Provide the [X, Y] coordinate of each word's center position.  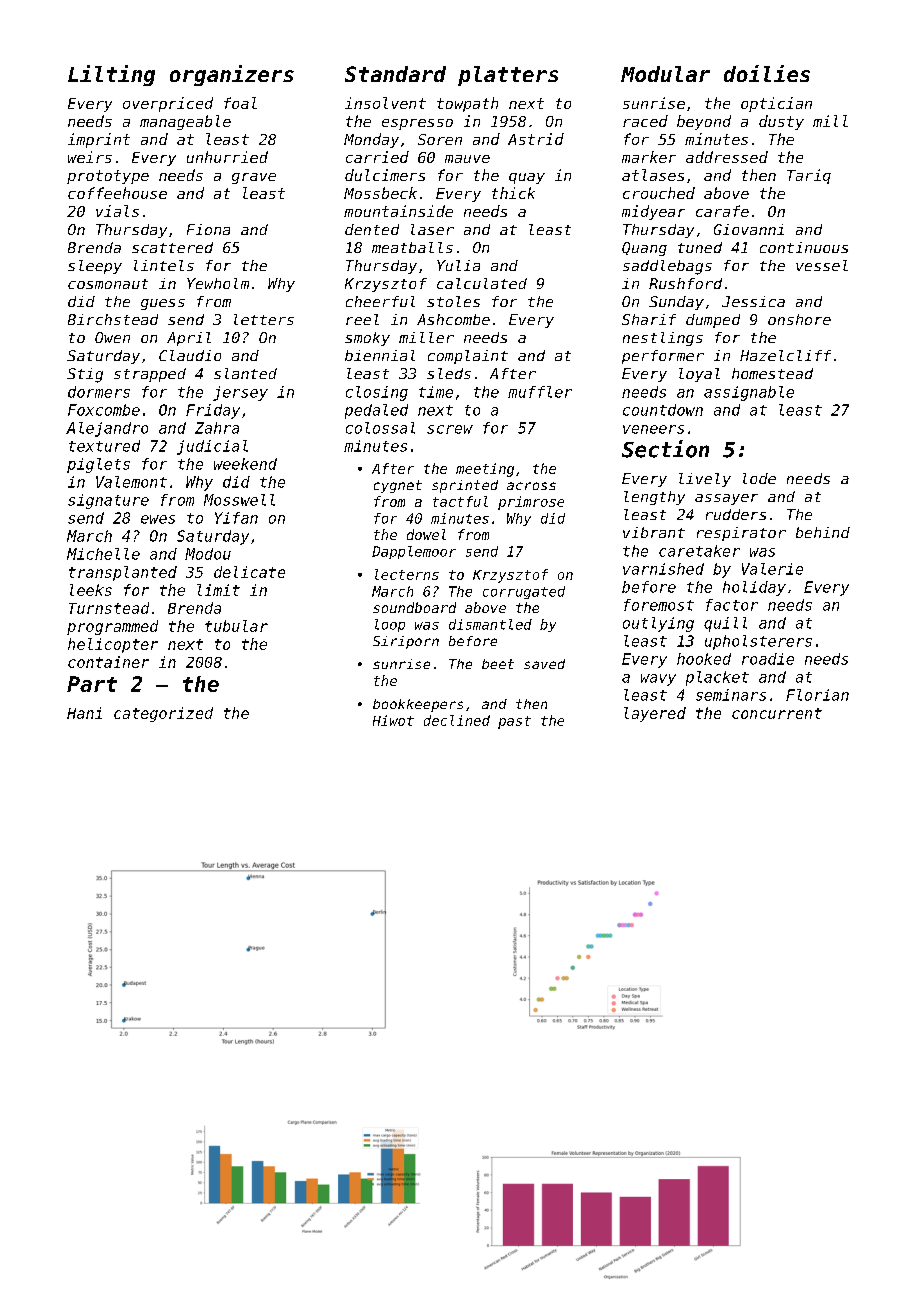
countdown [663, 410]
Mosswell [239, 500]
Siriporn [406, 642]
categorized [163, 714]
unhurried [227, 157]
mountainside [398, 211]
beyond [704, 122]
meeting [485, 470]
